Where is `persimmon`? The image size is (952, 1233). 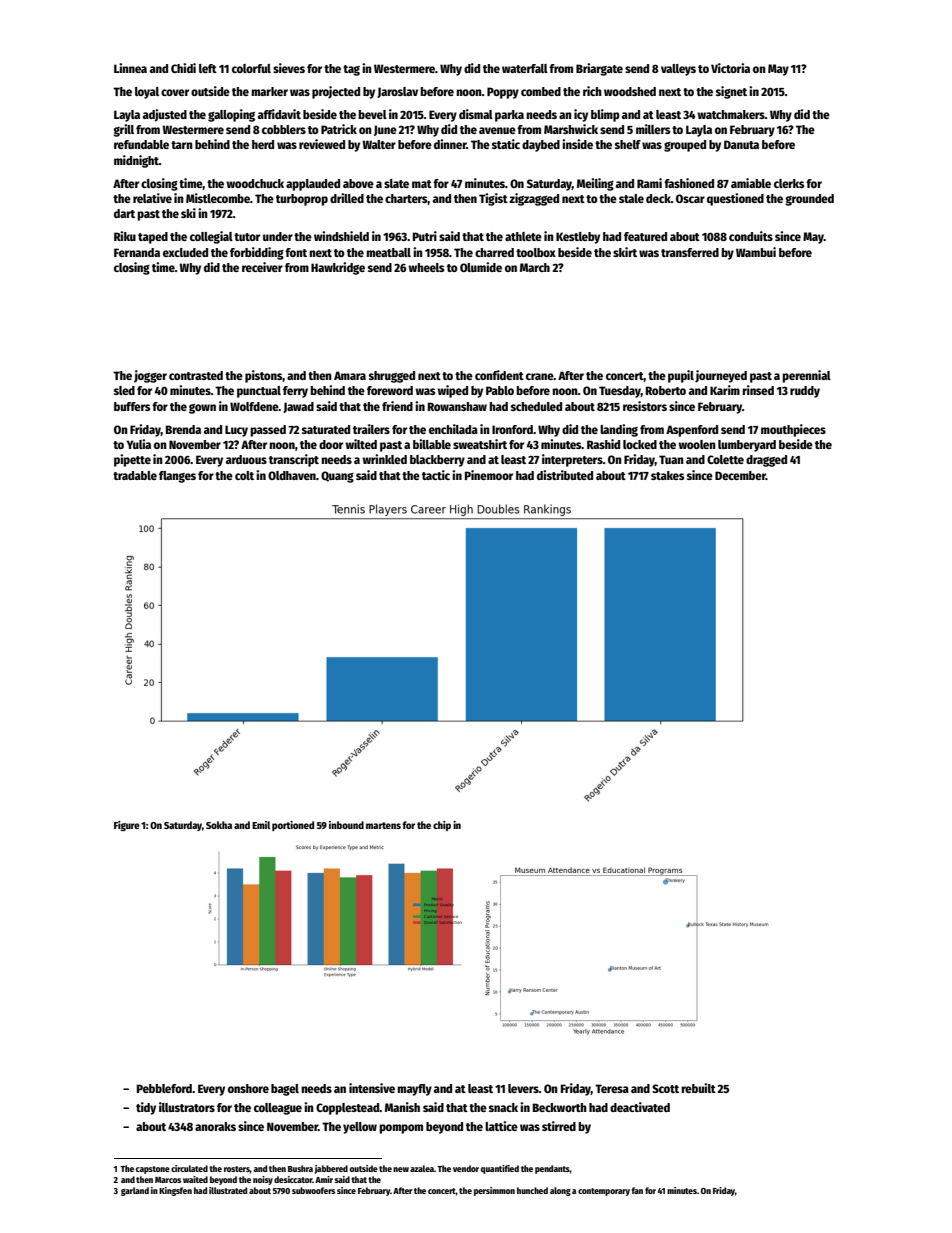
persimmon is located at coordinates (494, 1191).
